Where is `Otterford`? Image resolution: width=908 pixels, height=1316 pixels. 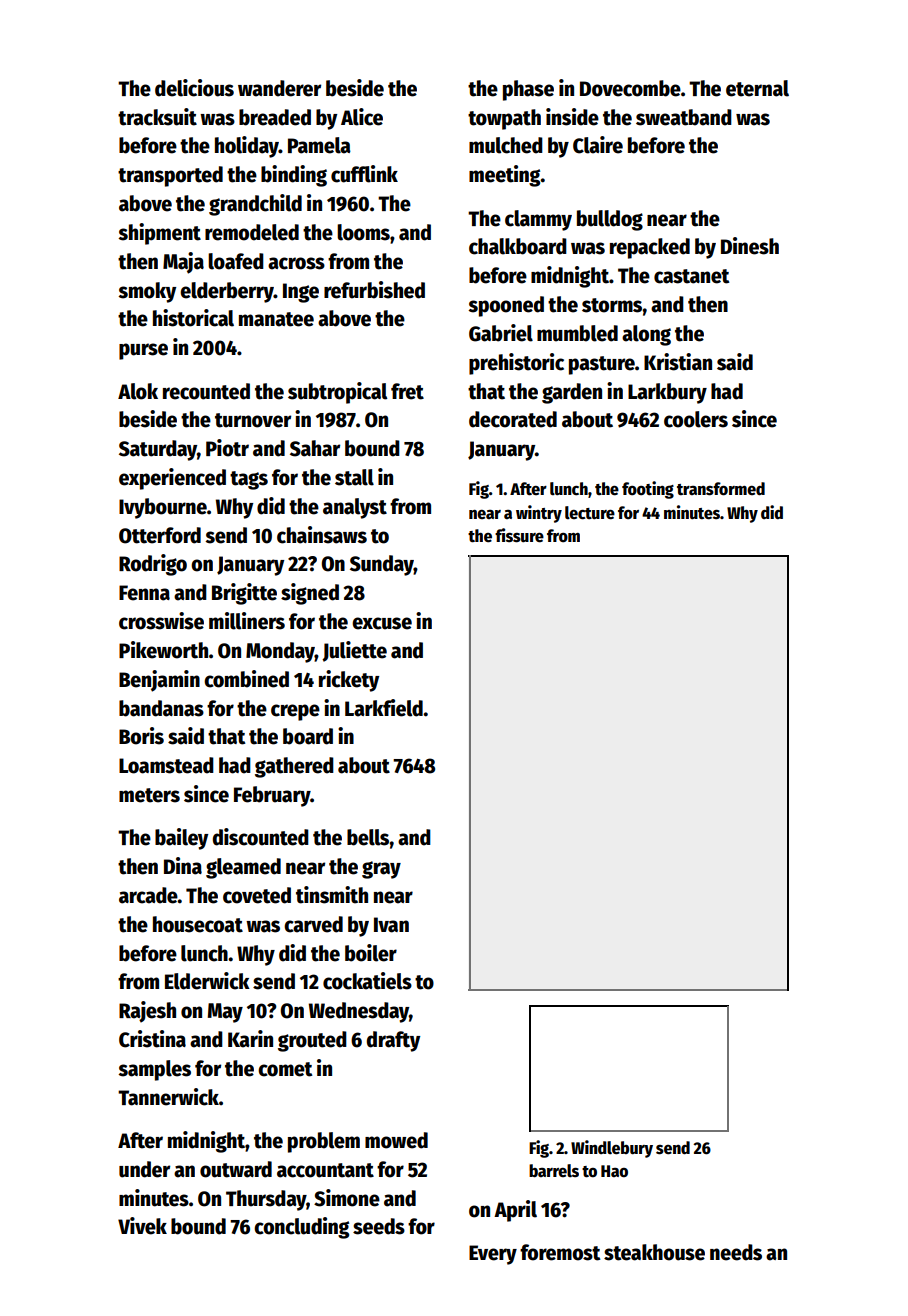
Otterford is located at coordinates (160, 535).
